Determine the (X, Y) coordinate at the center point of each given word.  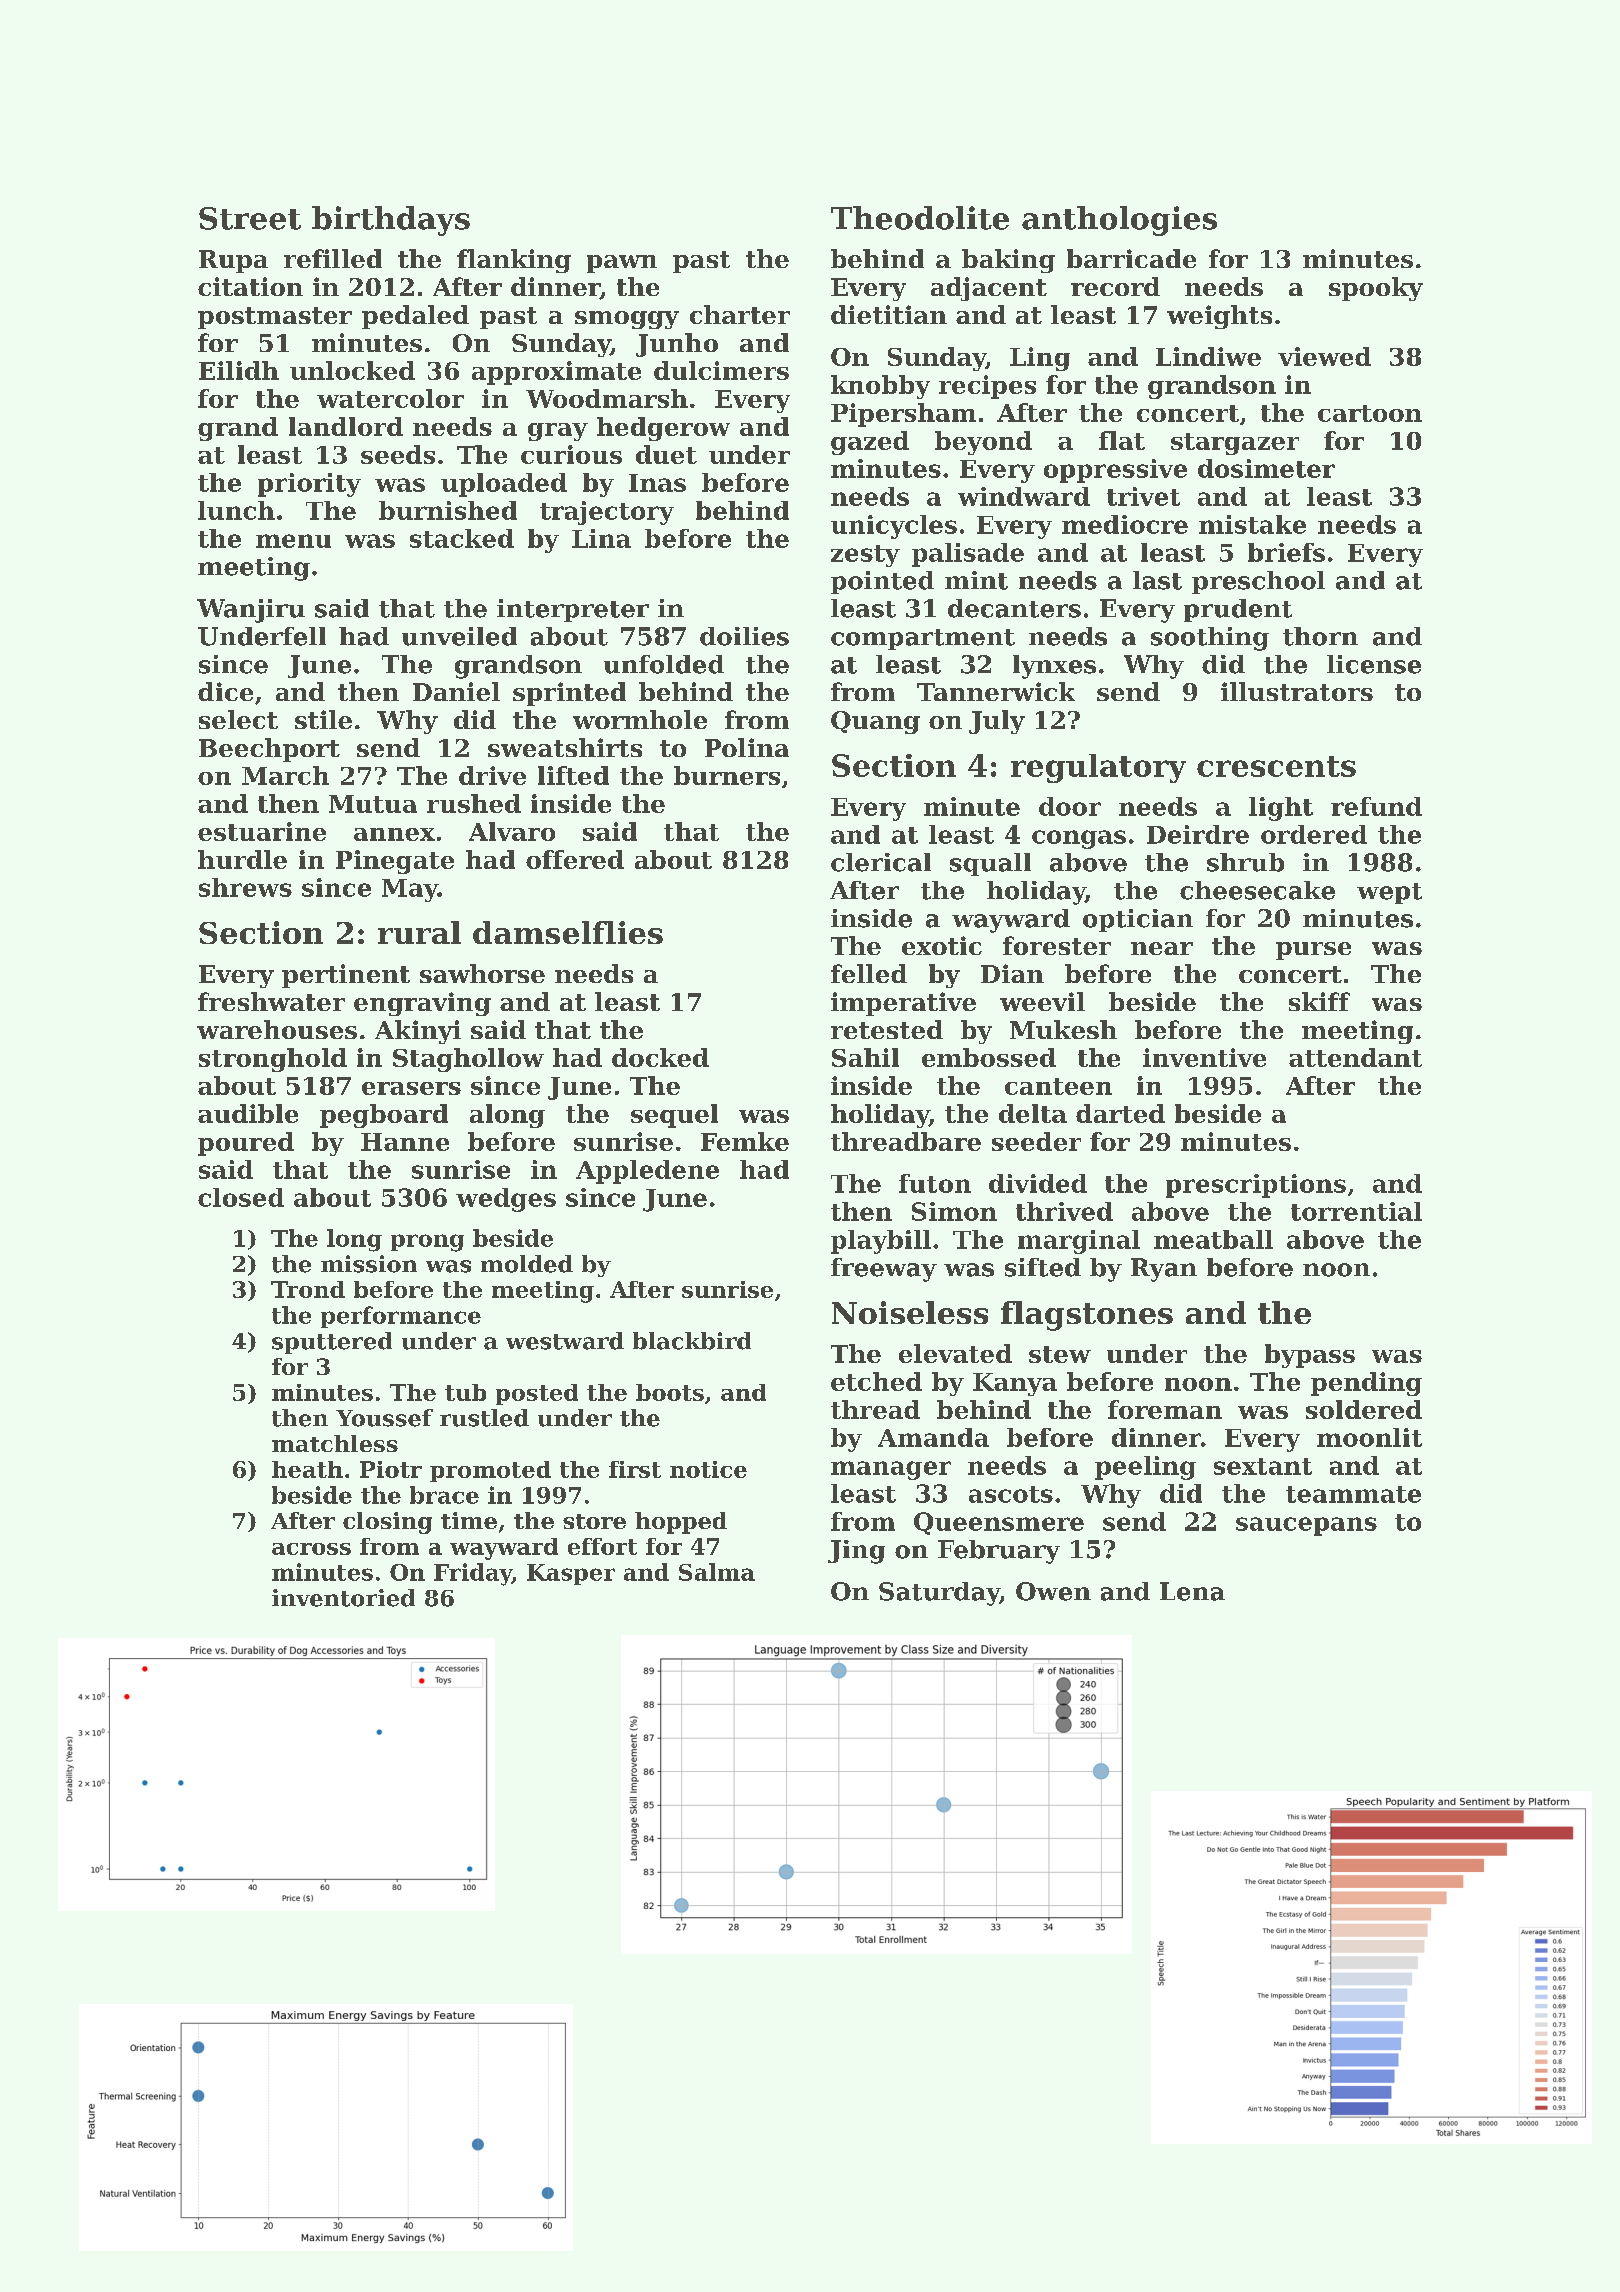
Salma (717, 1572)
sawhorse (482, 973)
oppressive (1115, 471)
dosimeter (1266, 468)
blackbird (692, 1341)
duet (666, 454)
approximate (556, 373)
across (311, 1549)
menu (293, 541)
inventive (1204, 1057)
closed (241, 1197)
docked (660, 1057)
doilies (744, 636)
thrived (1064, 1211)
